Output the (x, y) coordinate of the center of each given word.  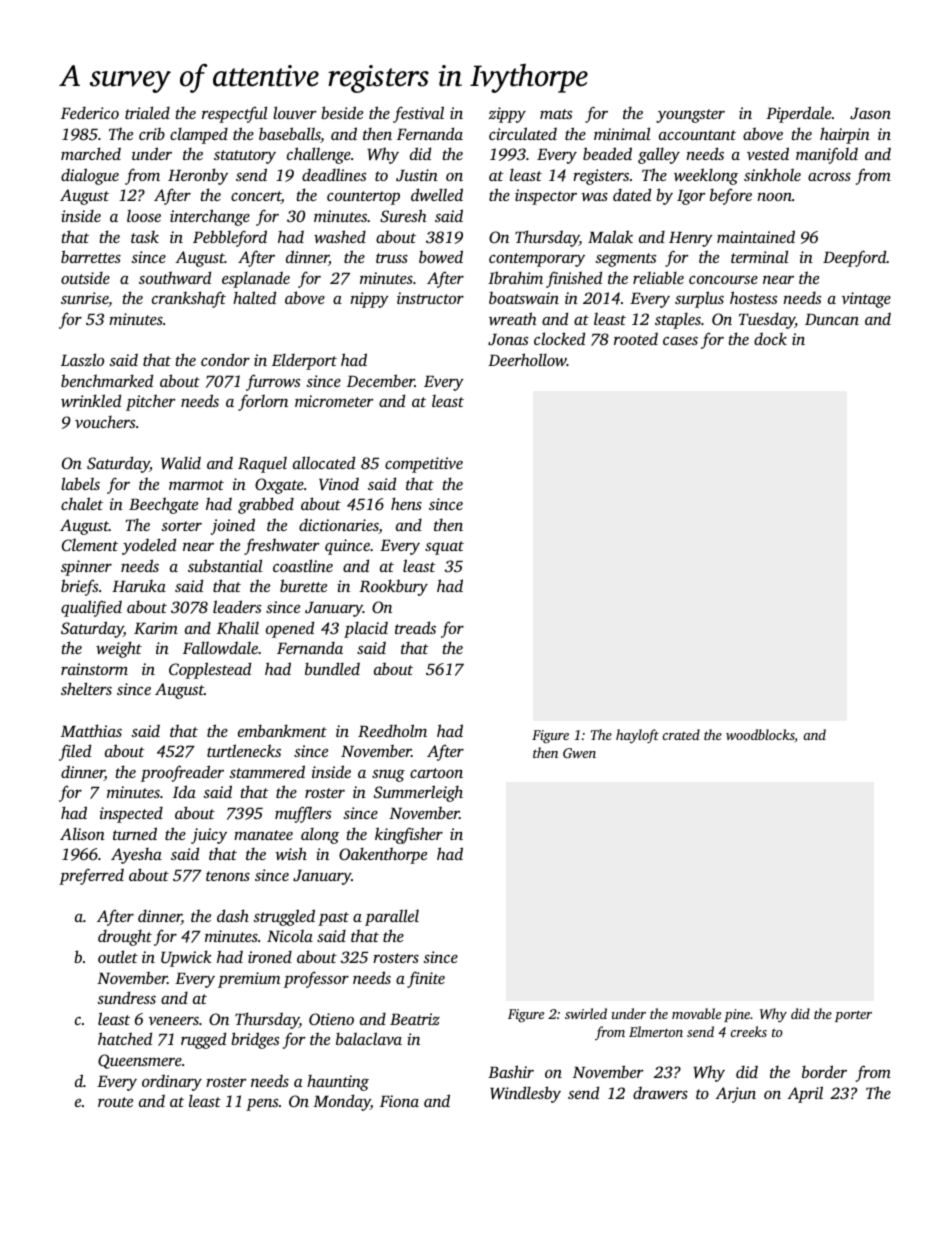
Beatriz (415, 1019)
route (115, 1102)
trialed (147, 112)
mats (556, 114)
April (805, 1094)
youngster (690, 116)
